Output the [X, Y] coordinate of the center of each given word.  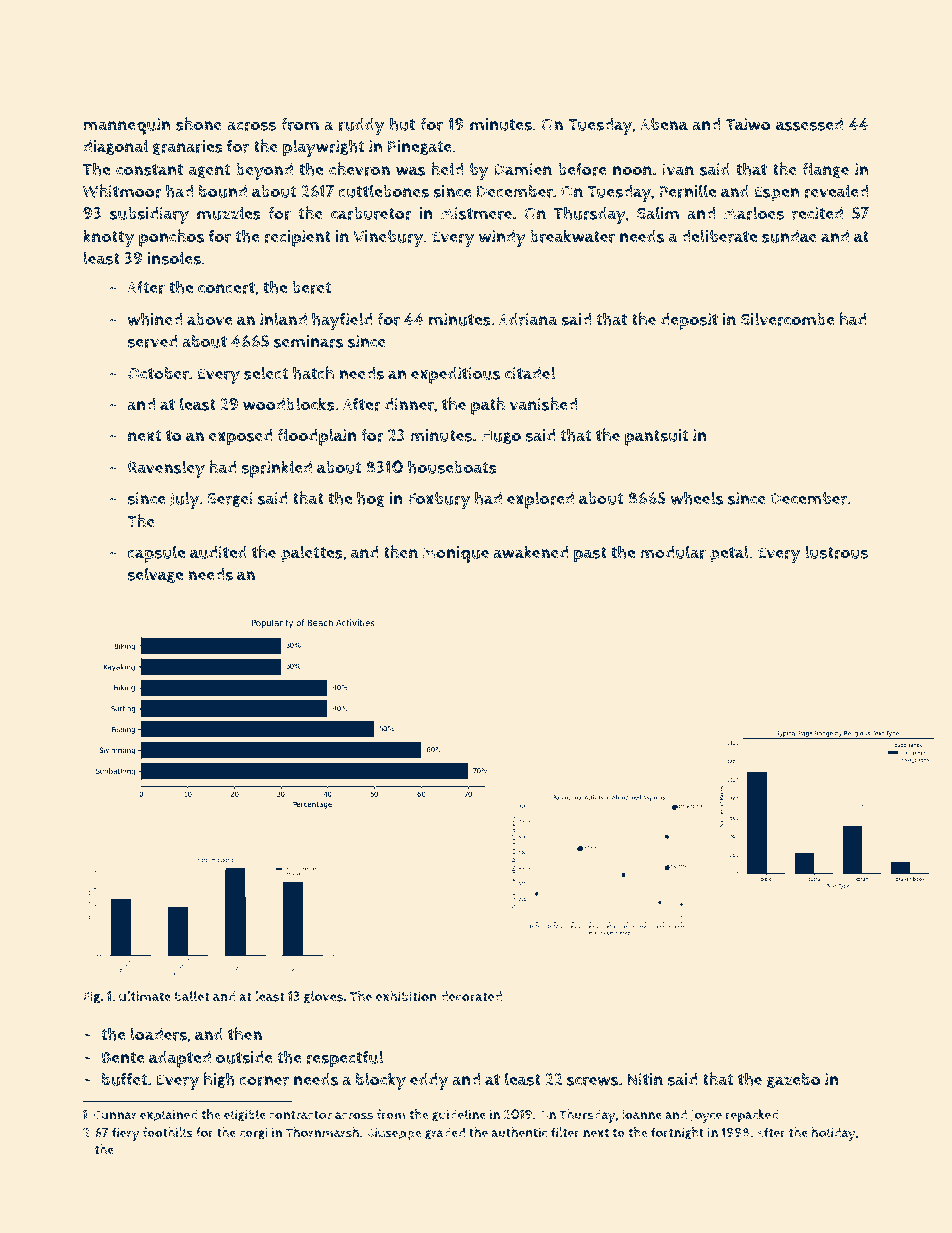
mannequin [126, 126]
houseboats [452, 467]
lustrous [836, 552]
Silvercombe [788, 319]
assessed [809, 124]
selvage [155, 575]
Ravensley [166, 469]
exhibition [406, 996]
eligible [245, 1115]
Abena [664, 124]
